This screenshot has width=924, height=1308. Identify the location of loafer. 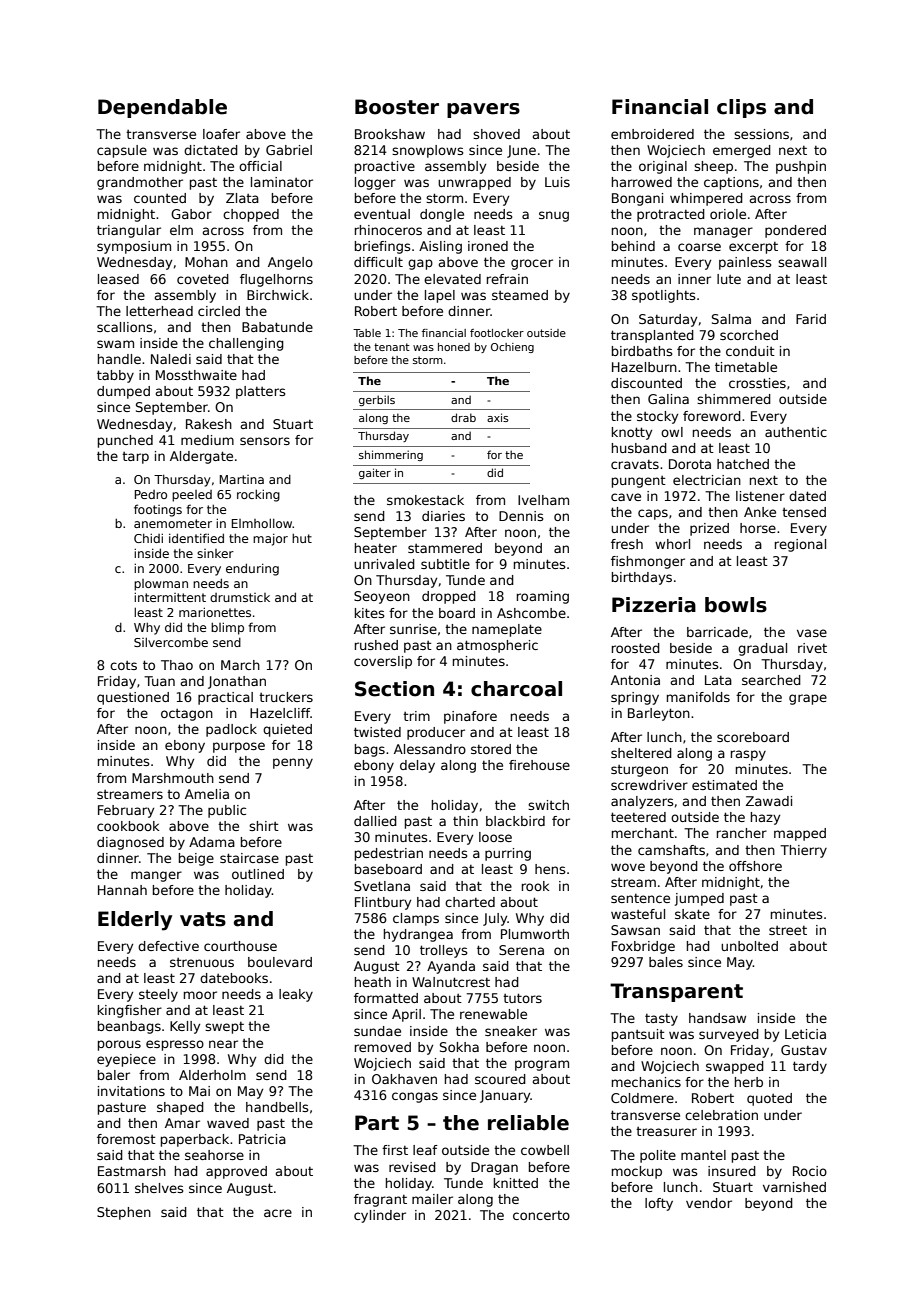
(221, 134).
